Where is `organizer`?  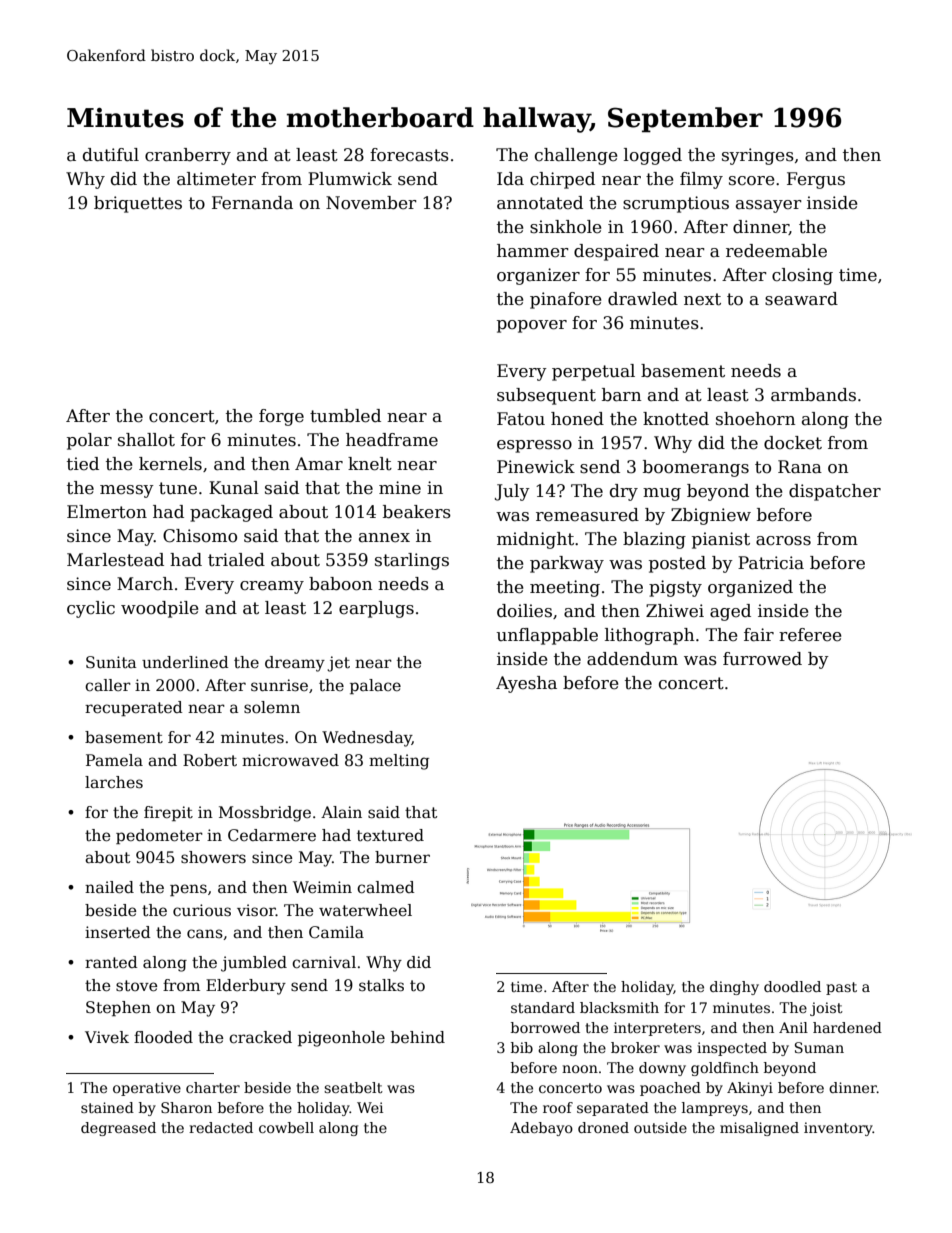 organizer is located at coordinates (538, 276).
